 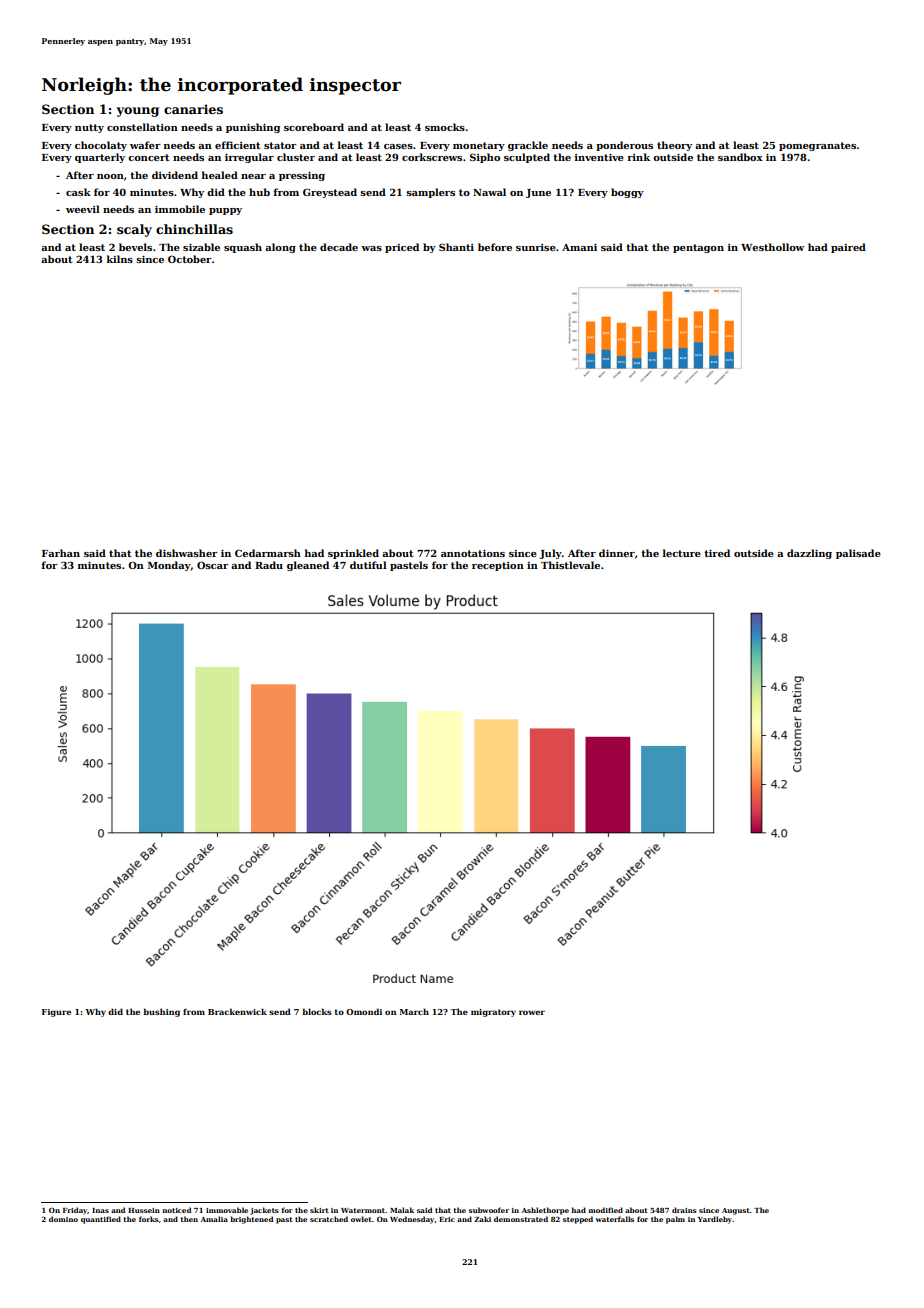 What do you see at coordinates (456, 247) in the screenshot?
I see `Shanti` at bounding box center [456, 247].
